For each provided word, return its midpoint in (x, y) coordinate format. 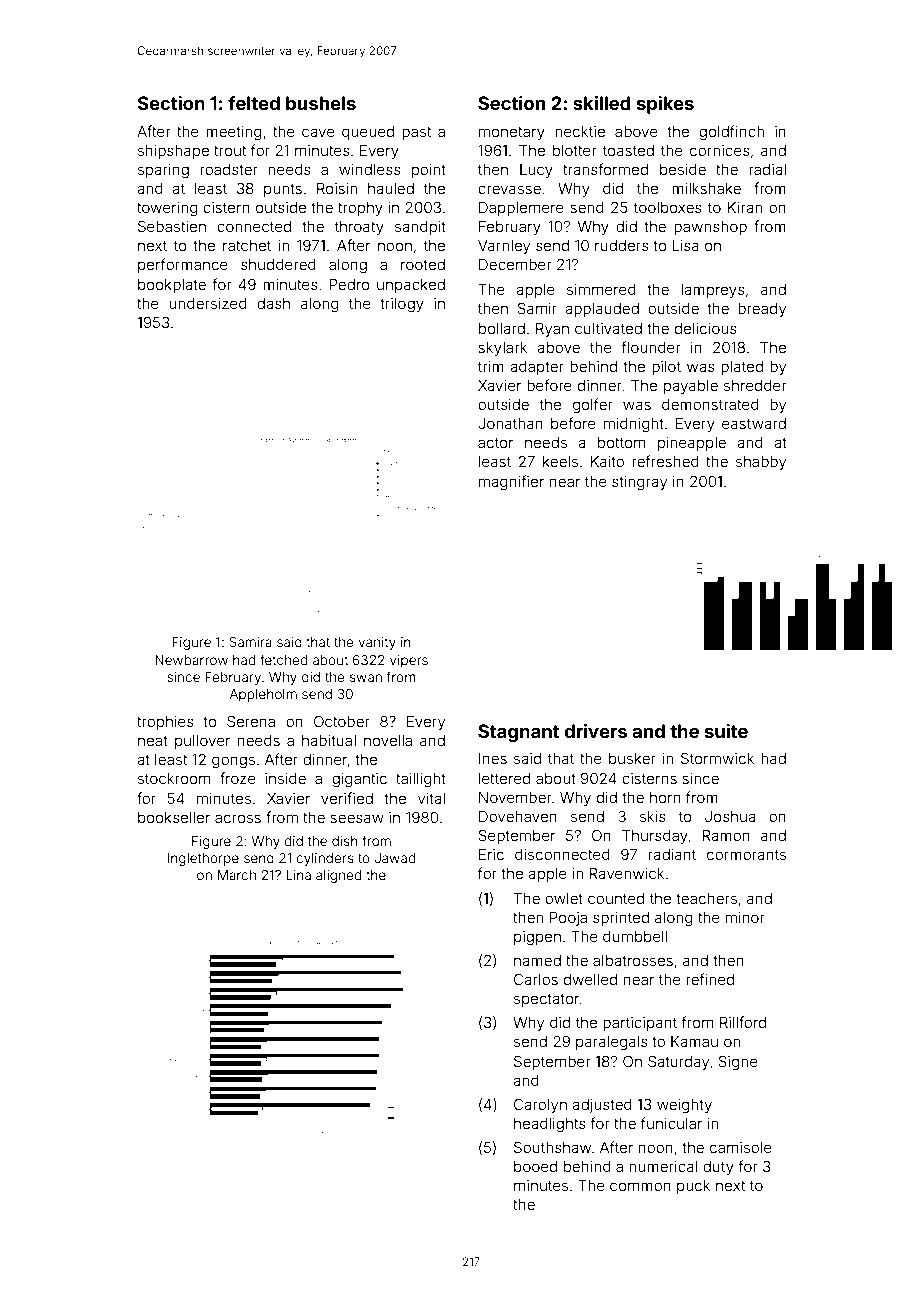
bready (762, 310)
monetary (512, 133)
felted (254, 103)
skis (653, 816)
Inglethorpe (203, 859)
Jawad (394, 858)
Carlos (536, 979)
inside (285, 778)
